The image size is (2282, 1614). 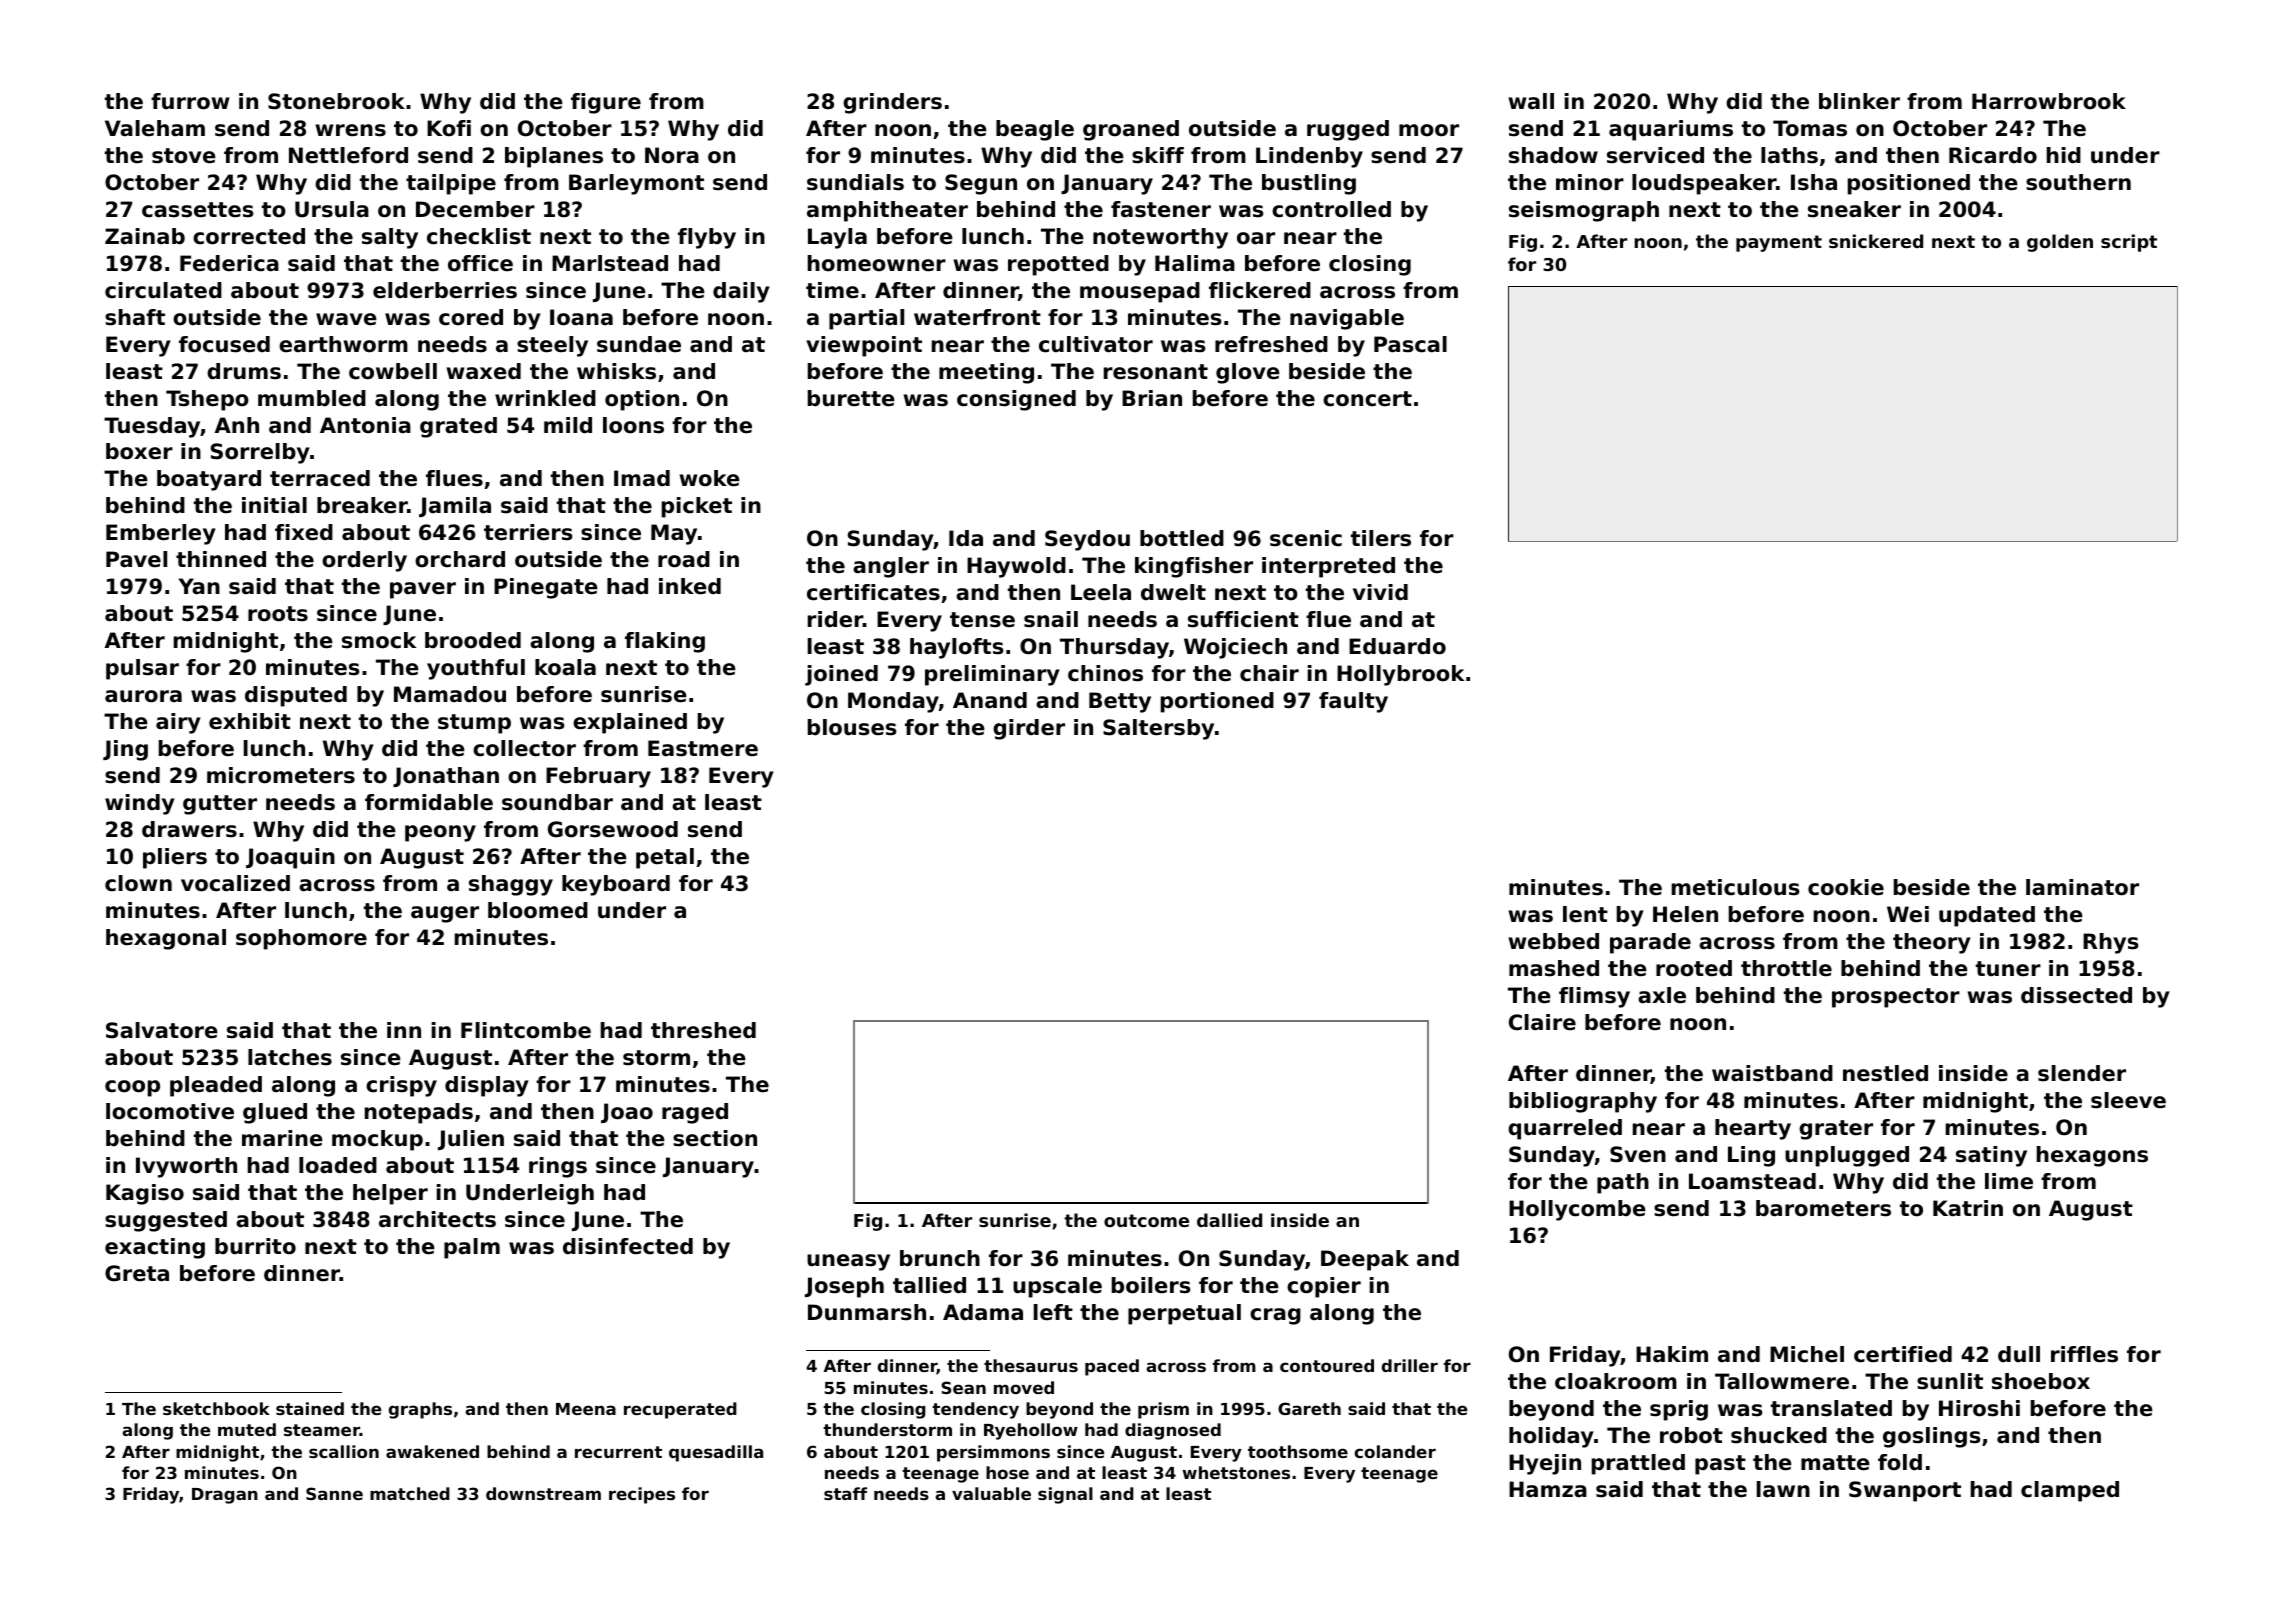 What do you see at coordinates (695, 1113) in the screenshot?
I see `raged` at bounding box center [695, 1113].
